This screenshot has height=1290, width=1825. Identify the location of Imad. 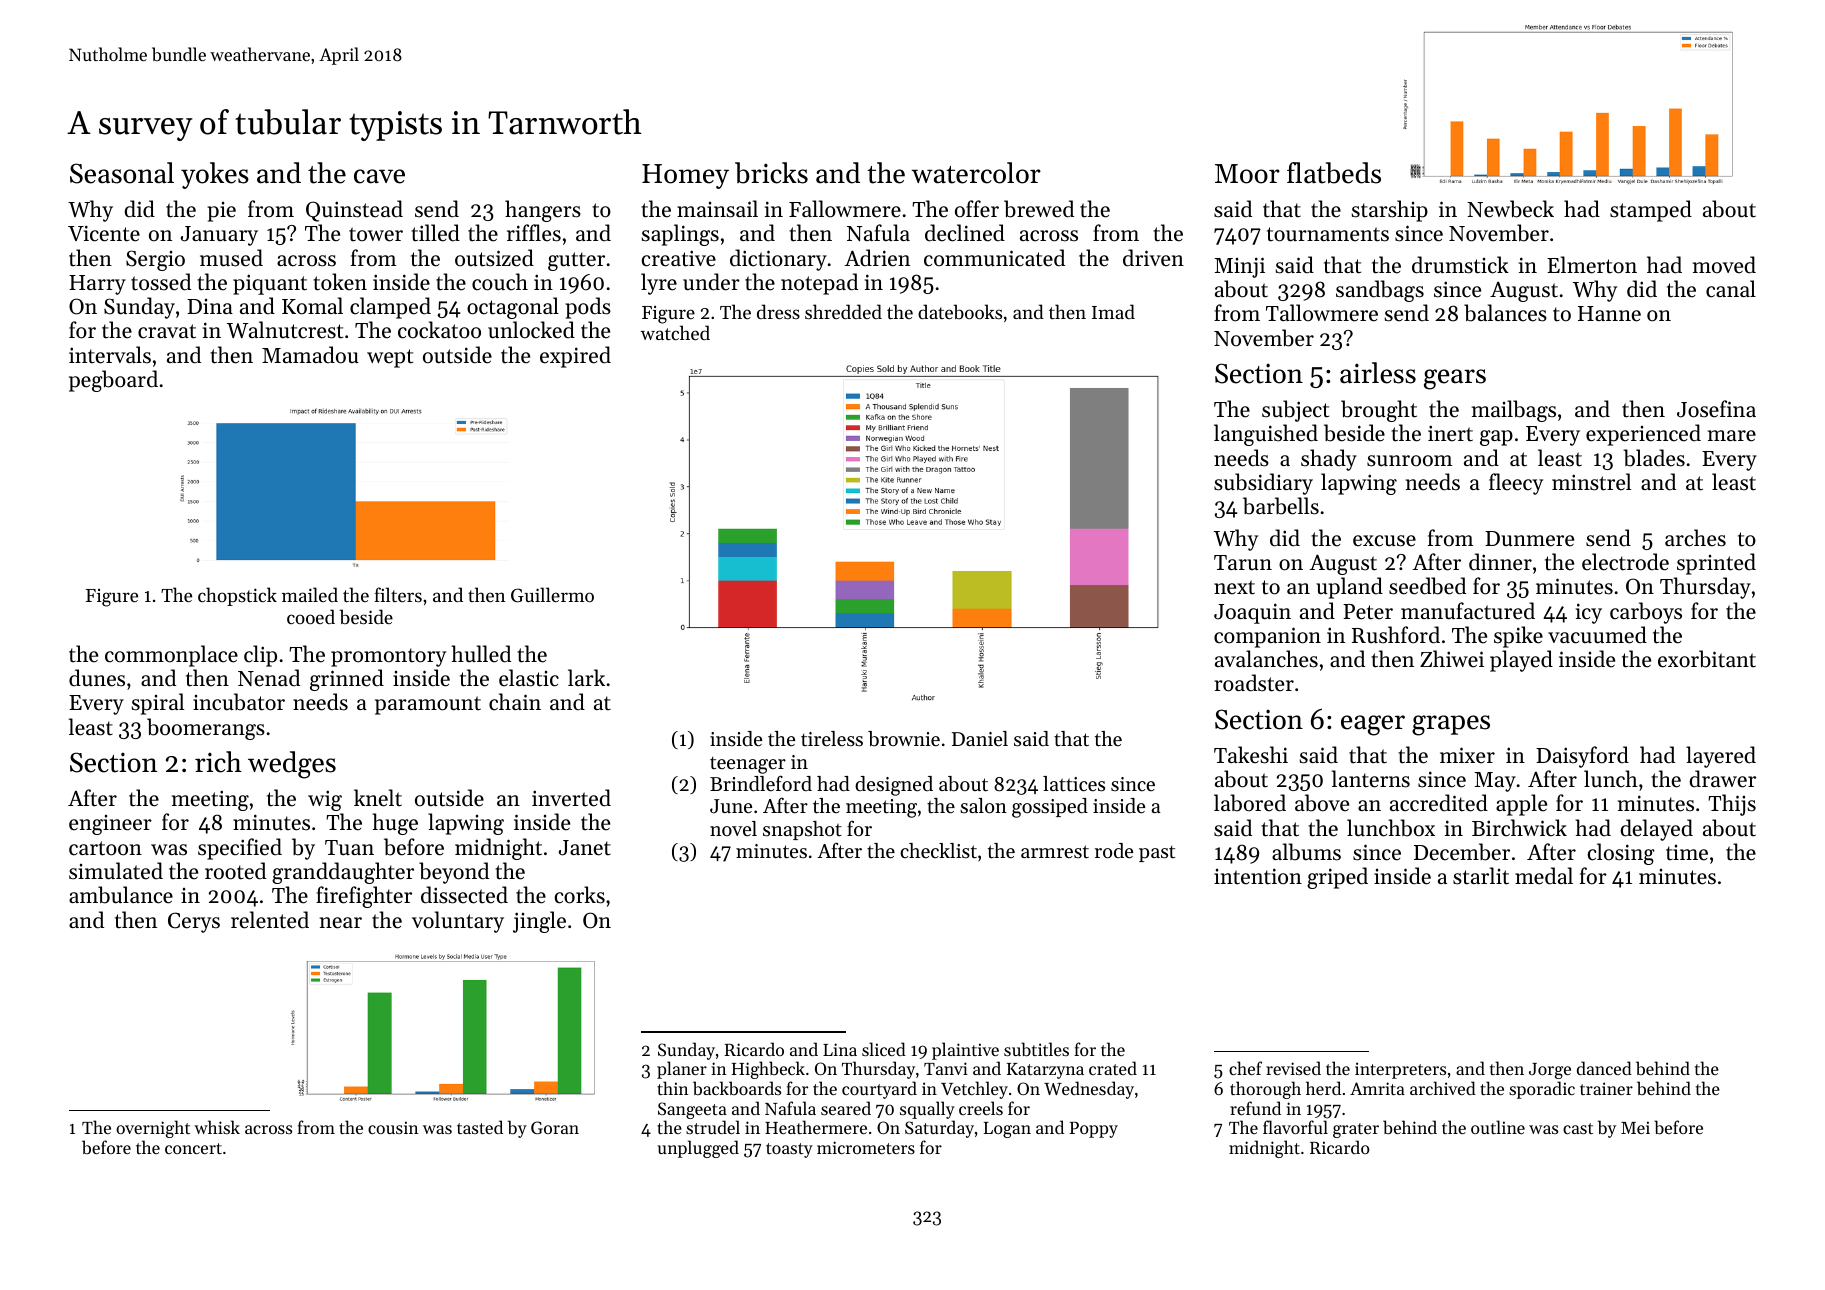
(1113, 311).
